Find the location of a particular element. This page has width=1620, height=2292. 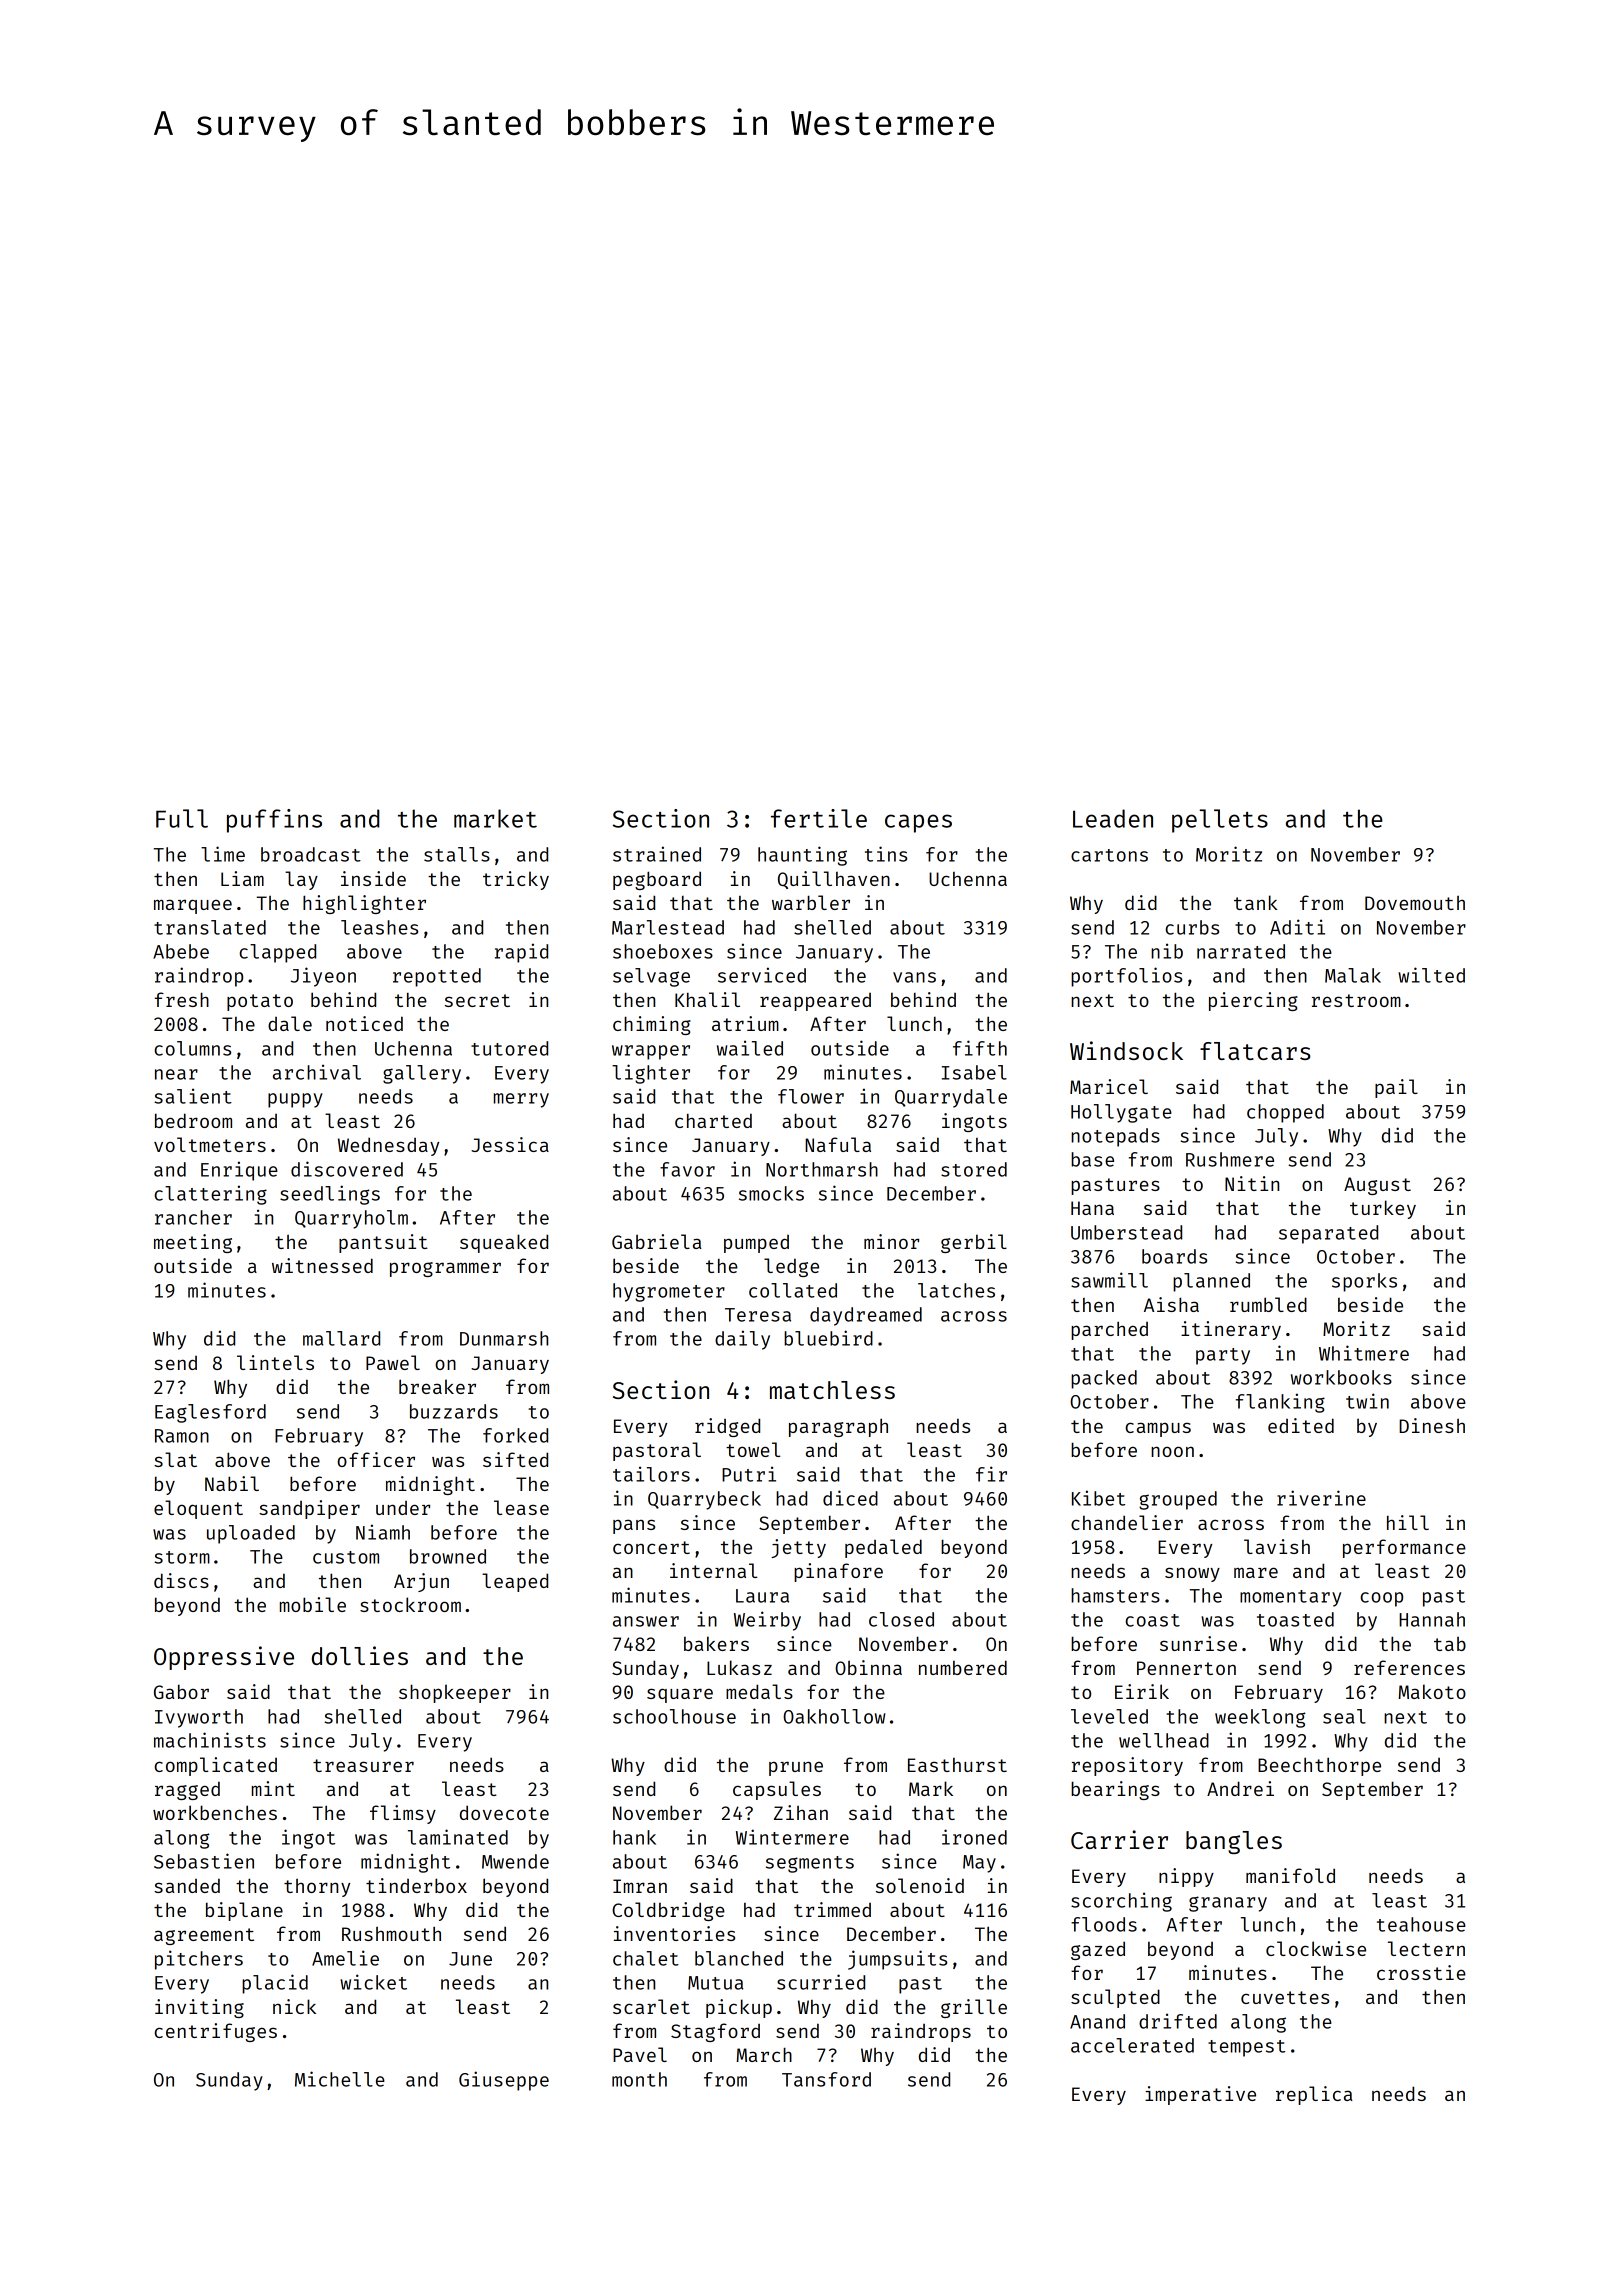

reappeared is located at coordinates (815, 1002).
